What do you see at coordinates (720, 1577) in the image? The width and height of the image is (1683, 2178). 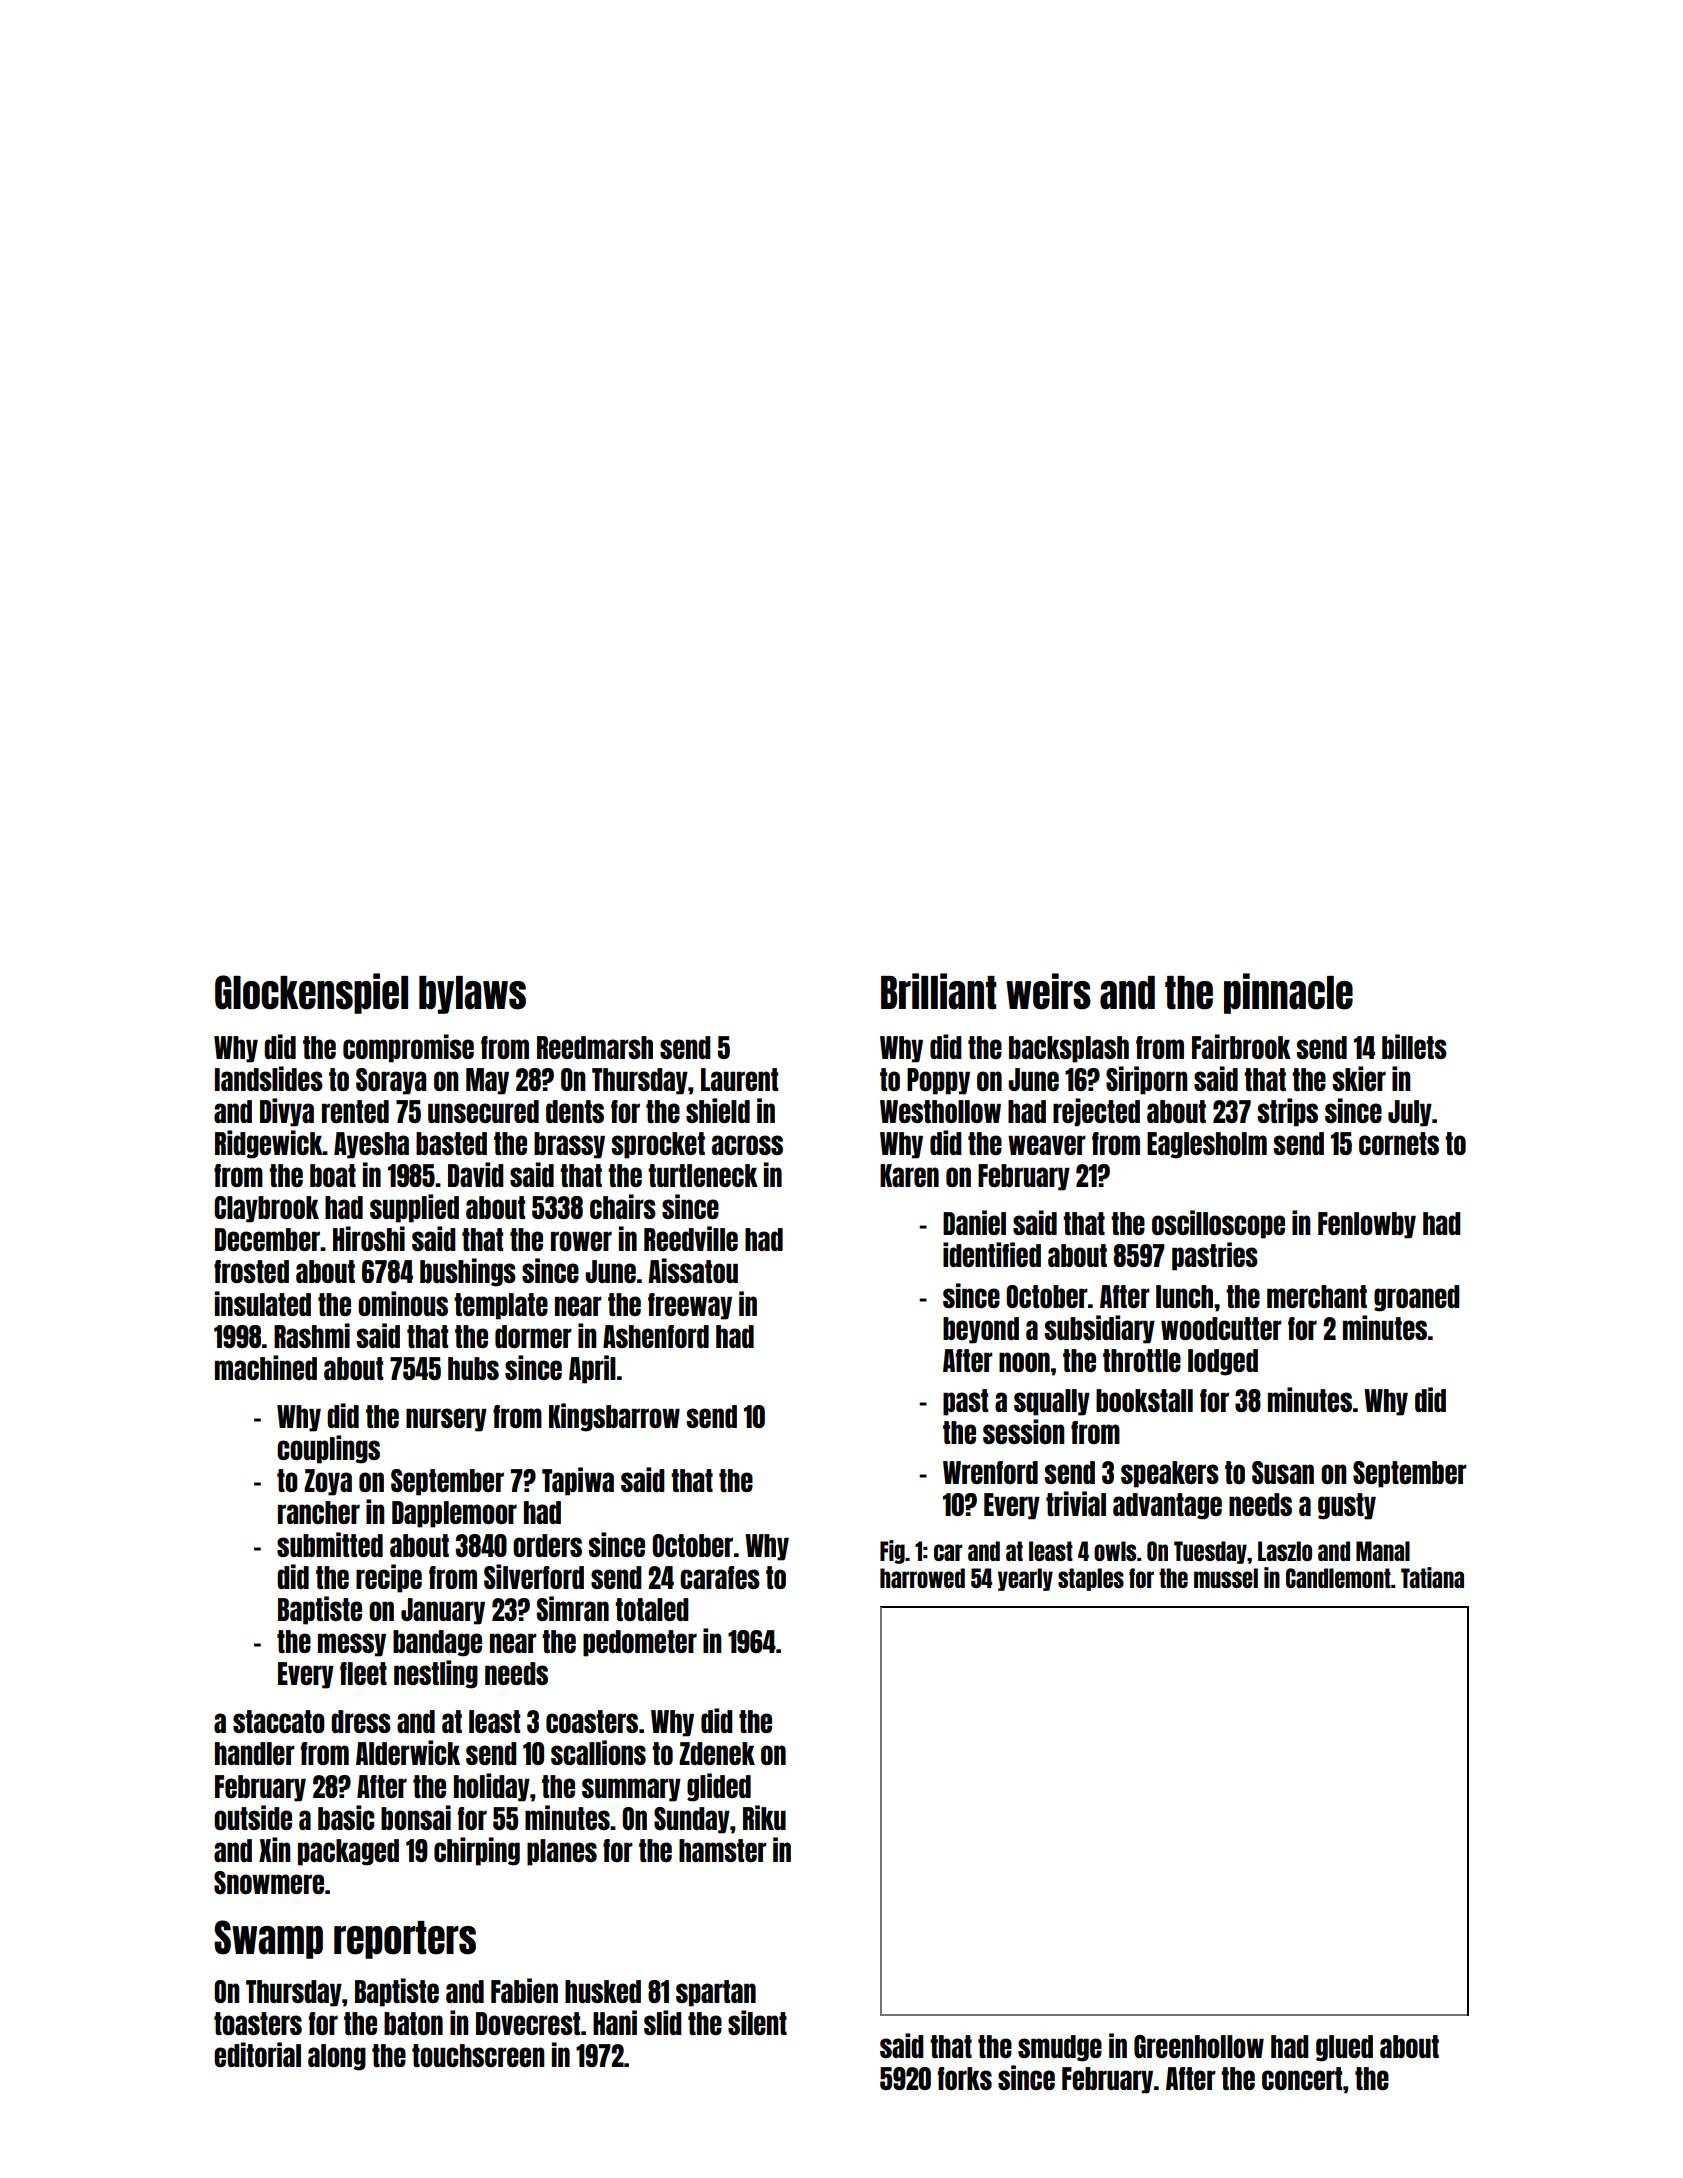 I see `carafes` at bounding box center [720, 1577].
